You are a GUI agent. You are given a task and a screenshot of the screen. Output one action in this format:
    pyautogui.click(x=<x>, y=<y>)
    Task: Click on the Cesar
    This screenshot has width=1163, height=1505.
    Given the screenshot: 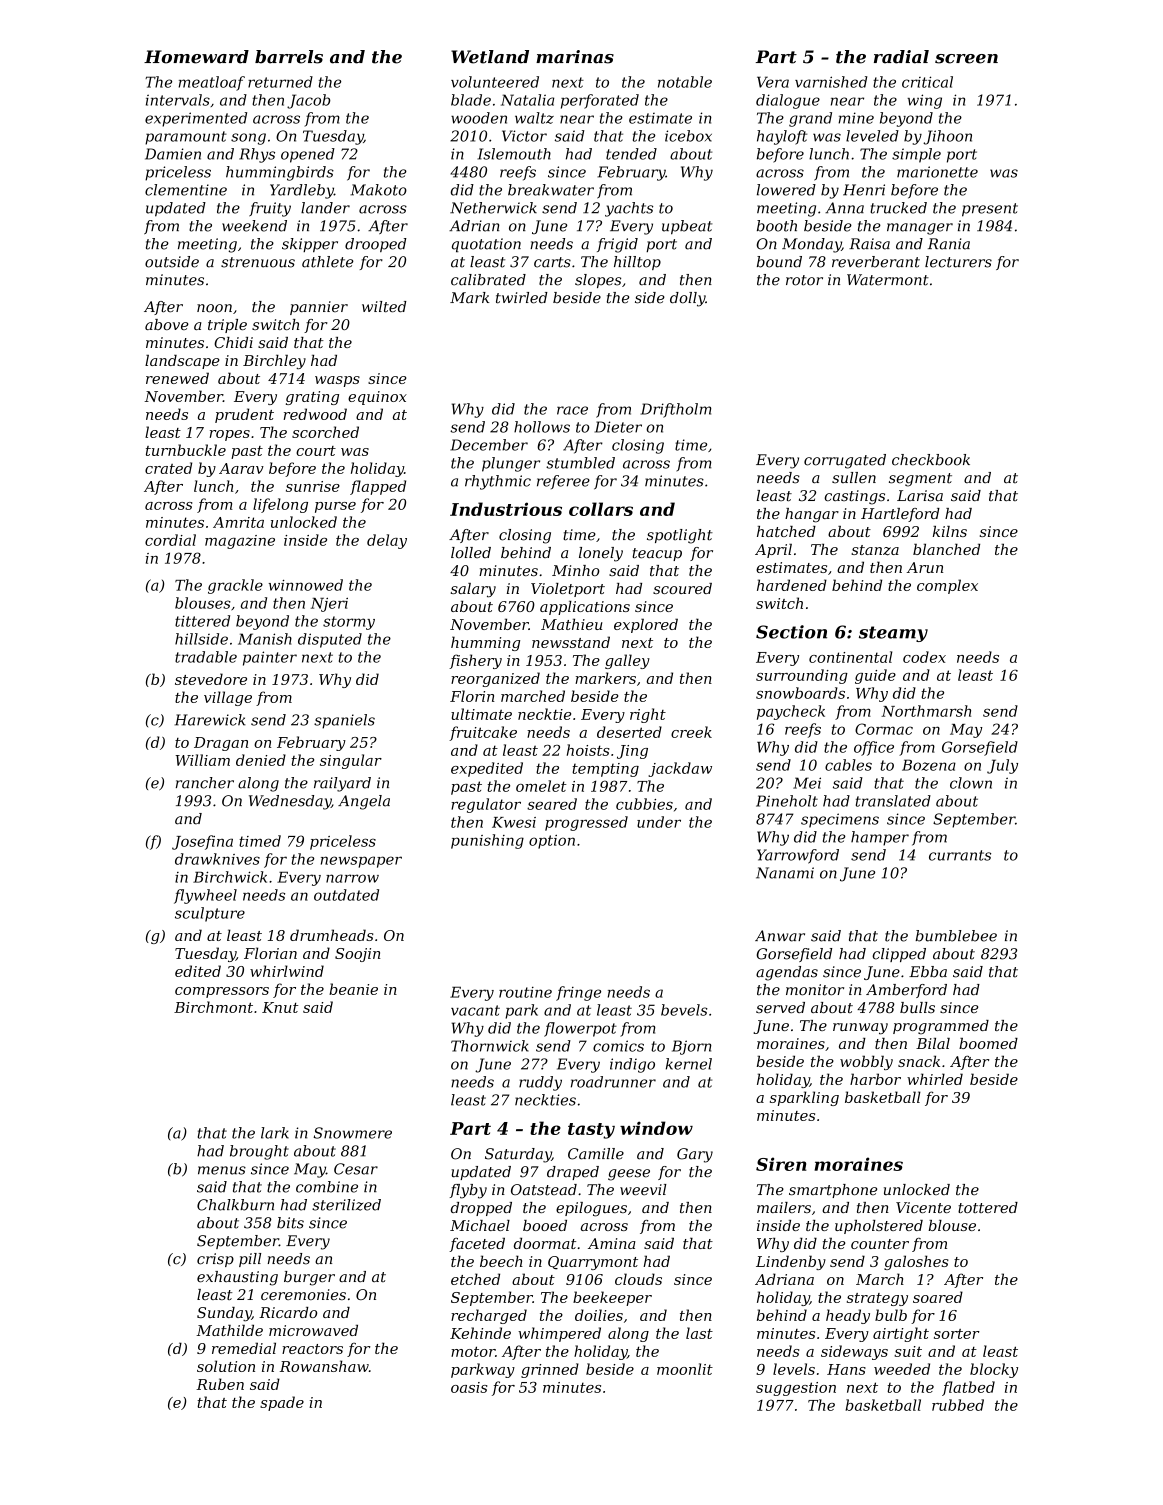 What is the action you would take?
    pyautogui.click(x=356, y=1169)
